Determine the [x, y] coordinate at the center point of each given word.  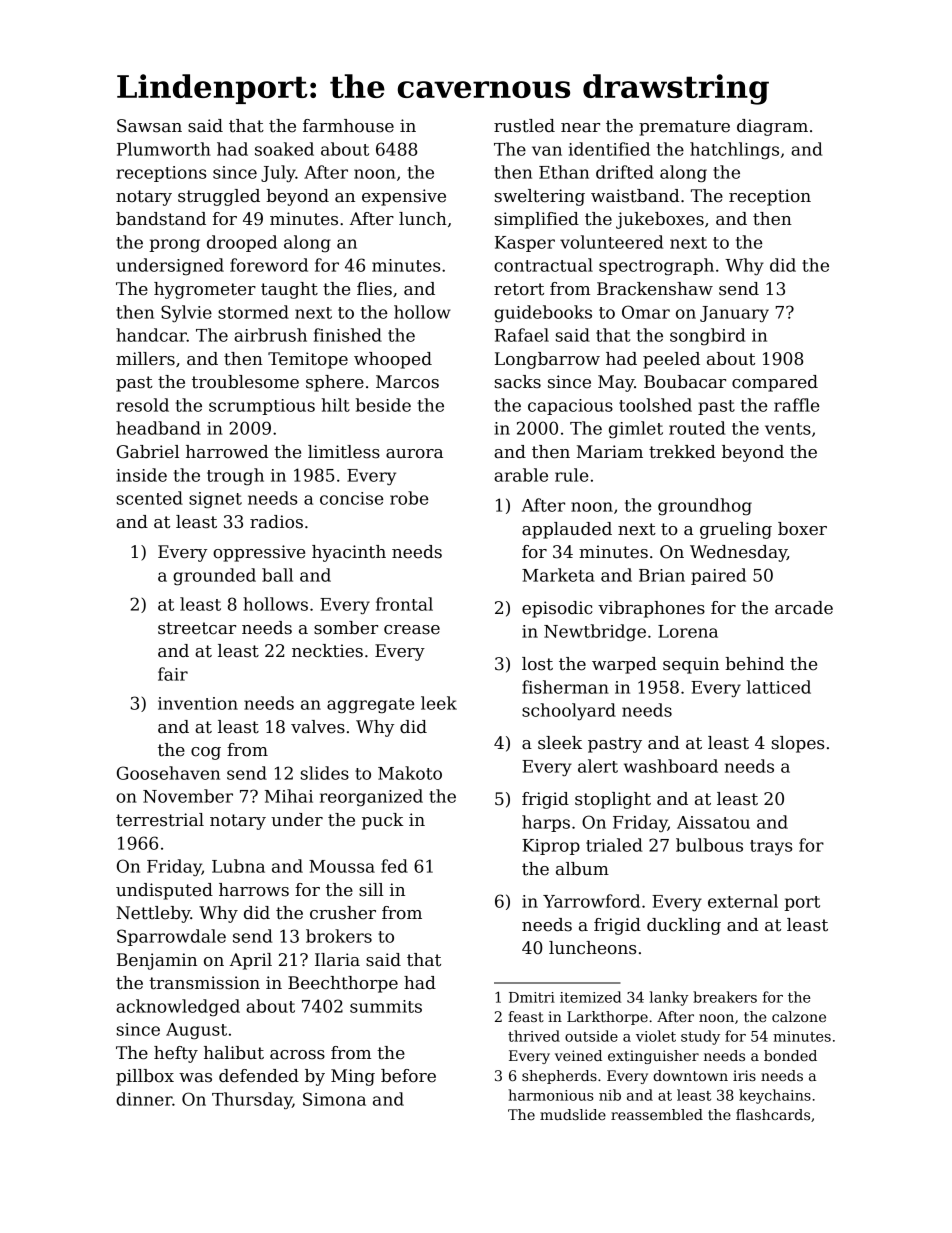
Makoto [410, 773]
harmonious [551, 1095]
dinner [144, 1099]
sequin [691, 665]
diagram [772, 127]
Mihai [289, 796]
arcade [804, 608]
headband [158, 428]
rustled [524, 126]
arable [521, 475]
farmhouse [348, 126]
